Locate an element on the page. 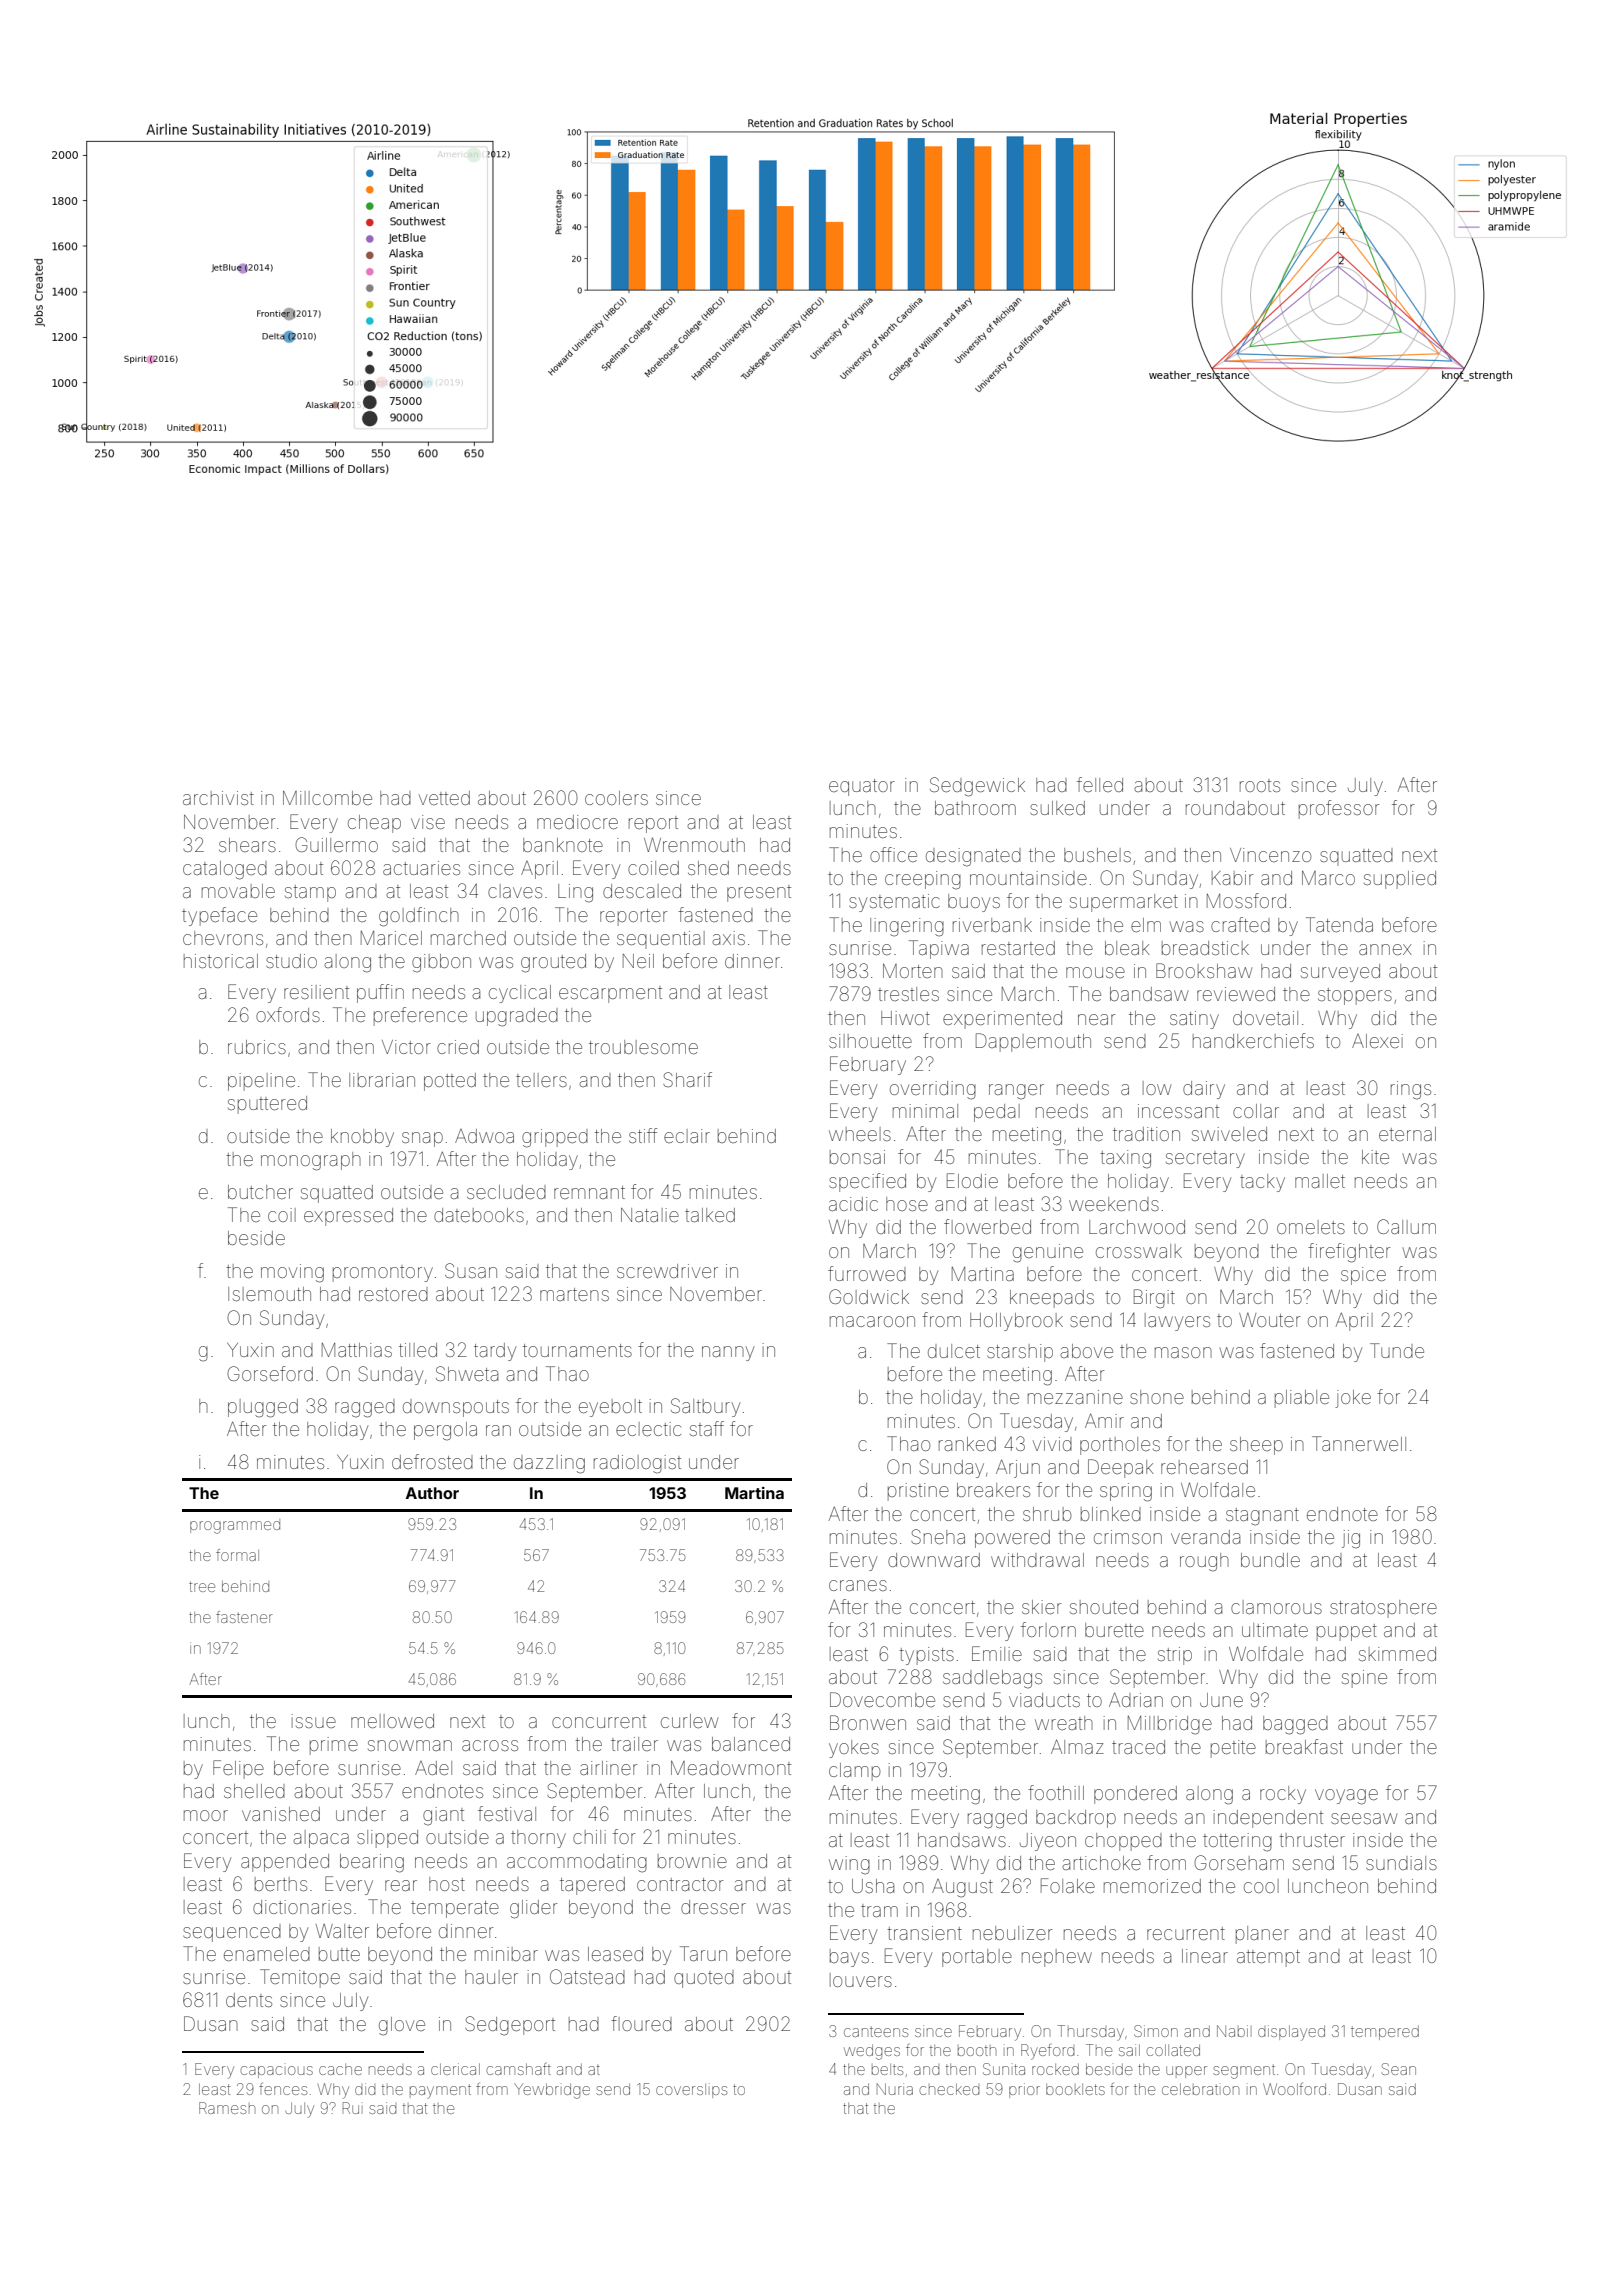 This image has height=2292, width=1620. cataloged is located at coordinates (225, 870).
